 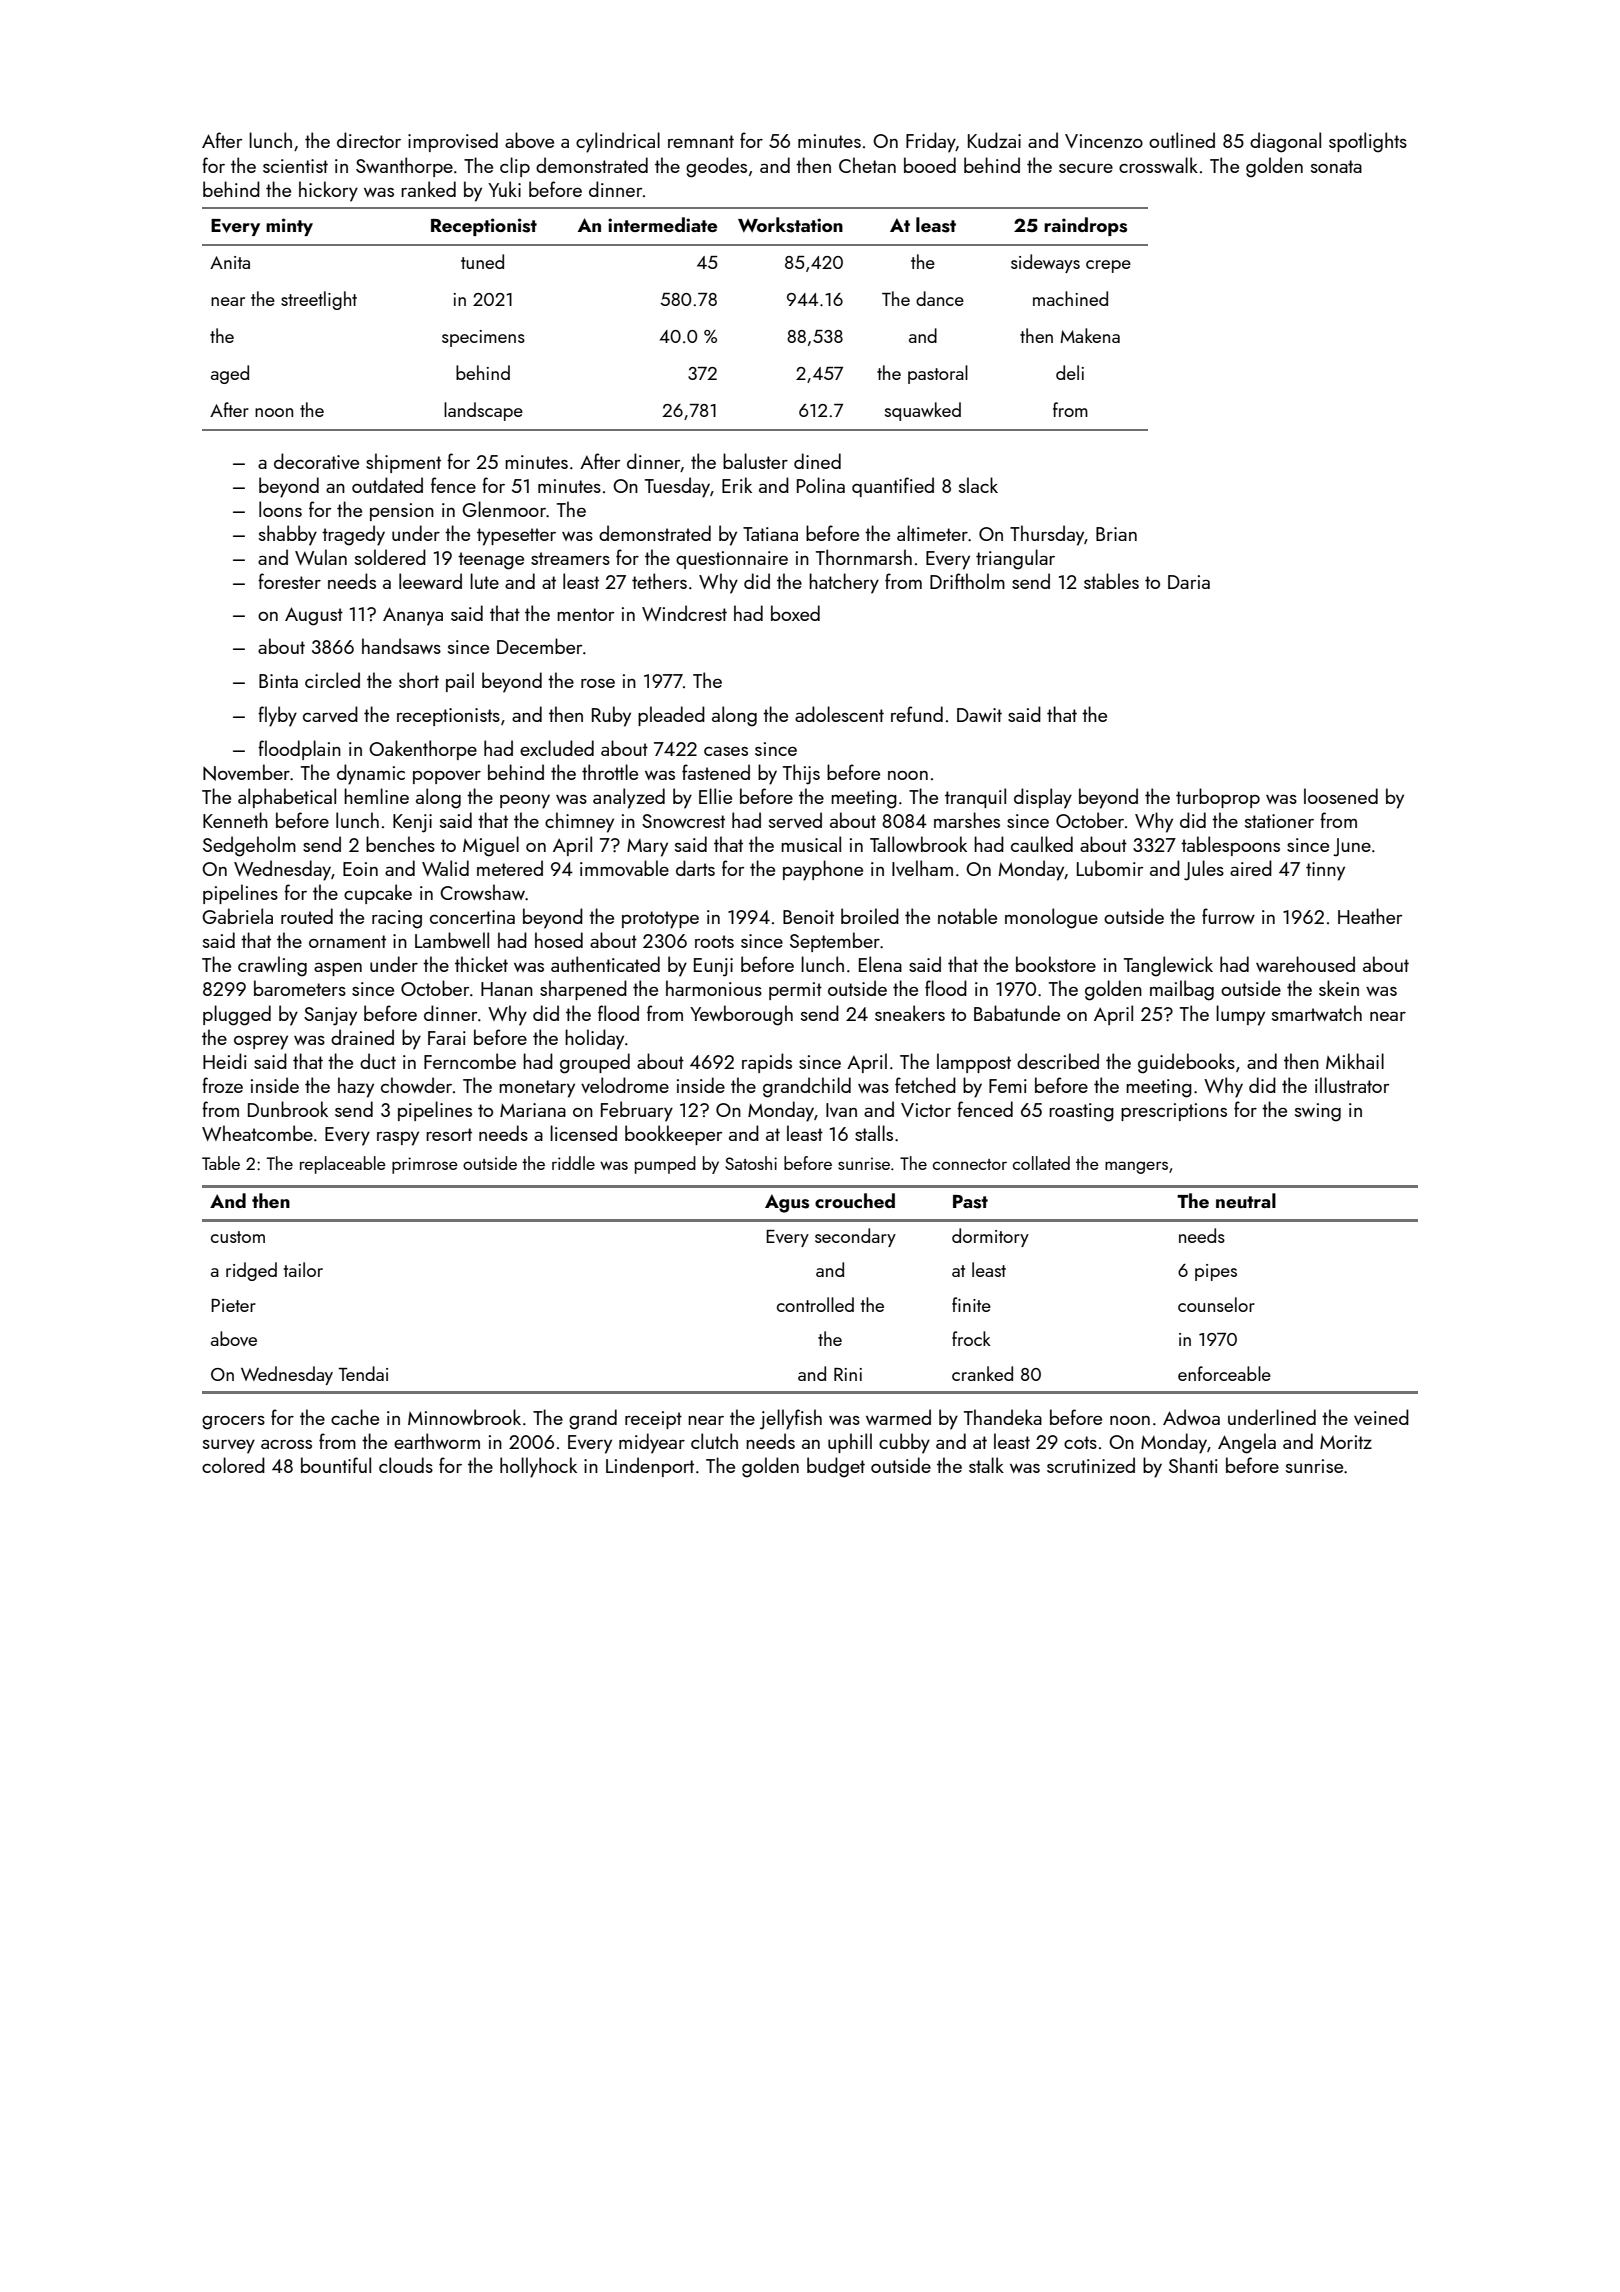 I want to click on hollyhock, so click(x=538, y=1467).
